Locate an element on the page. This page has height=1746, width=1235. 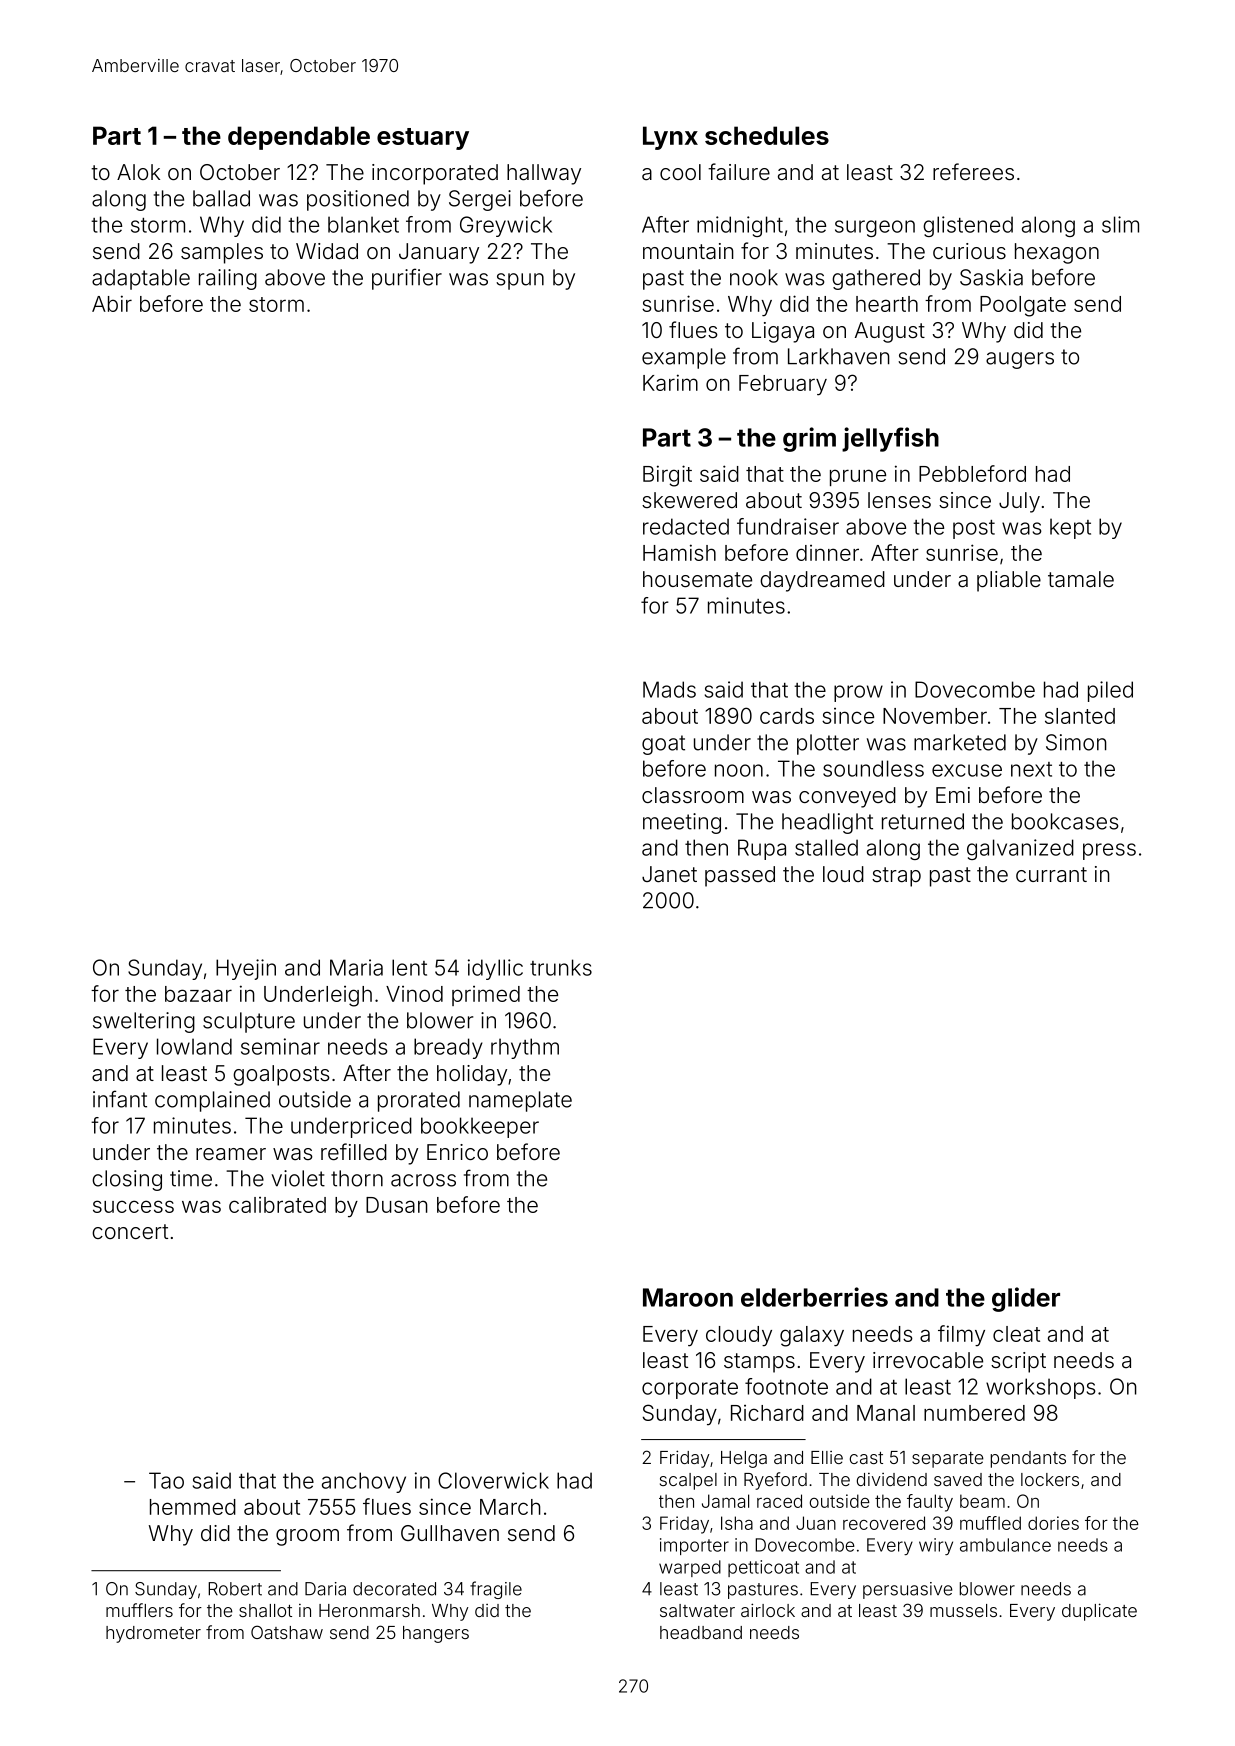
Maria is located at coordinates (356, 967).
